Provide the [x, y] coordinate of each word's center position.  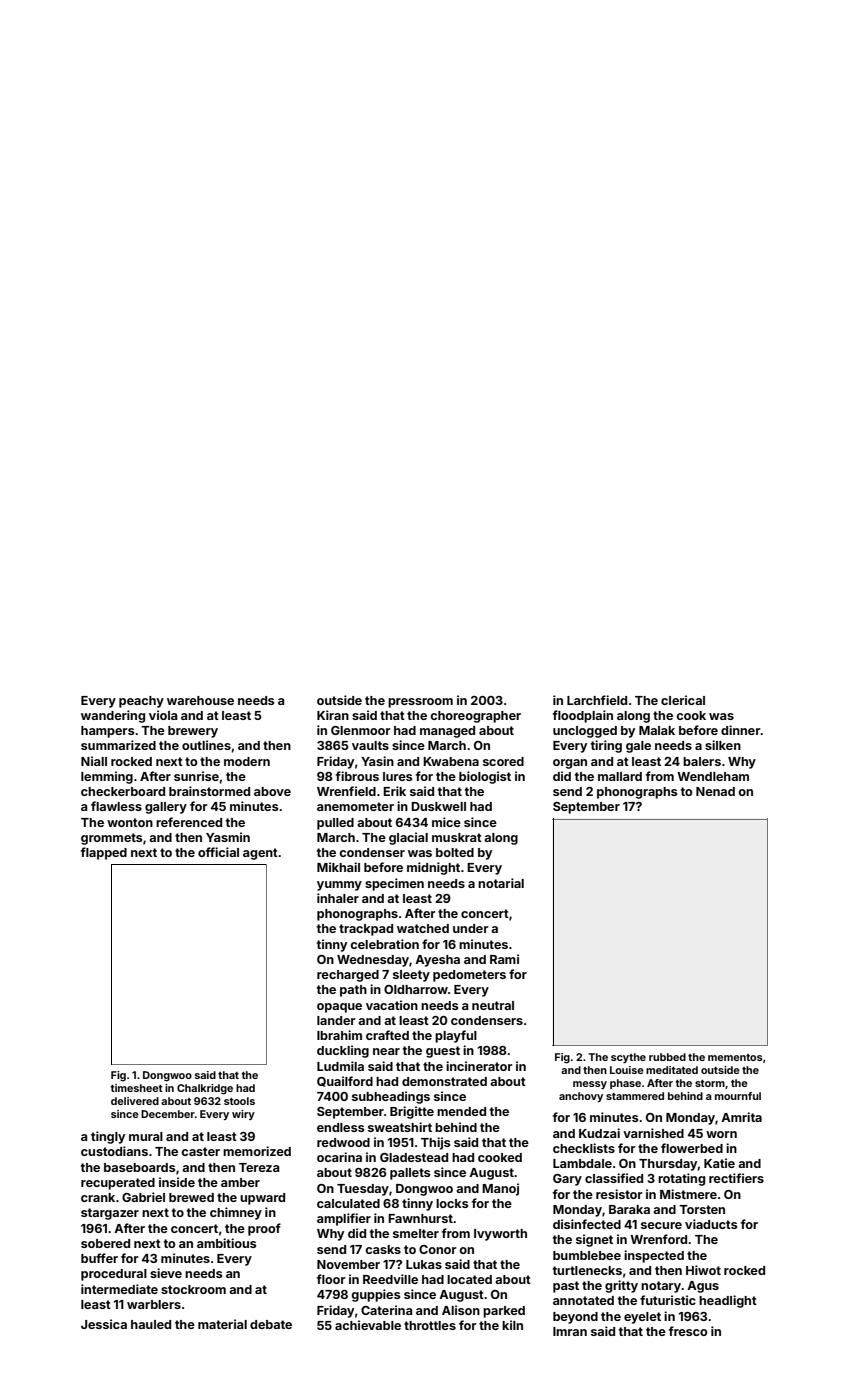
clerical [683, 700]
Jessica [104, 1324]
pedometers [469, 976]
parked [504, 1312]
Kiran [333, 715]
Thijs [435, 1143]
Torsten [702, 1209]
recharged [348, 976]
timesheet [137, 1088]
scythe [628, 1058]
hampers [107, 732]
